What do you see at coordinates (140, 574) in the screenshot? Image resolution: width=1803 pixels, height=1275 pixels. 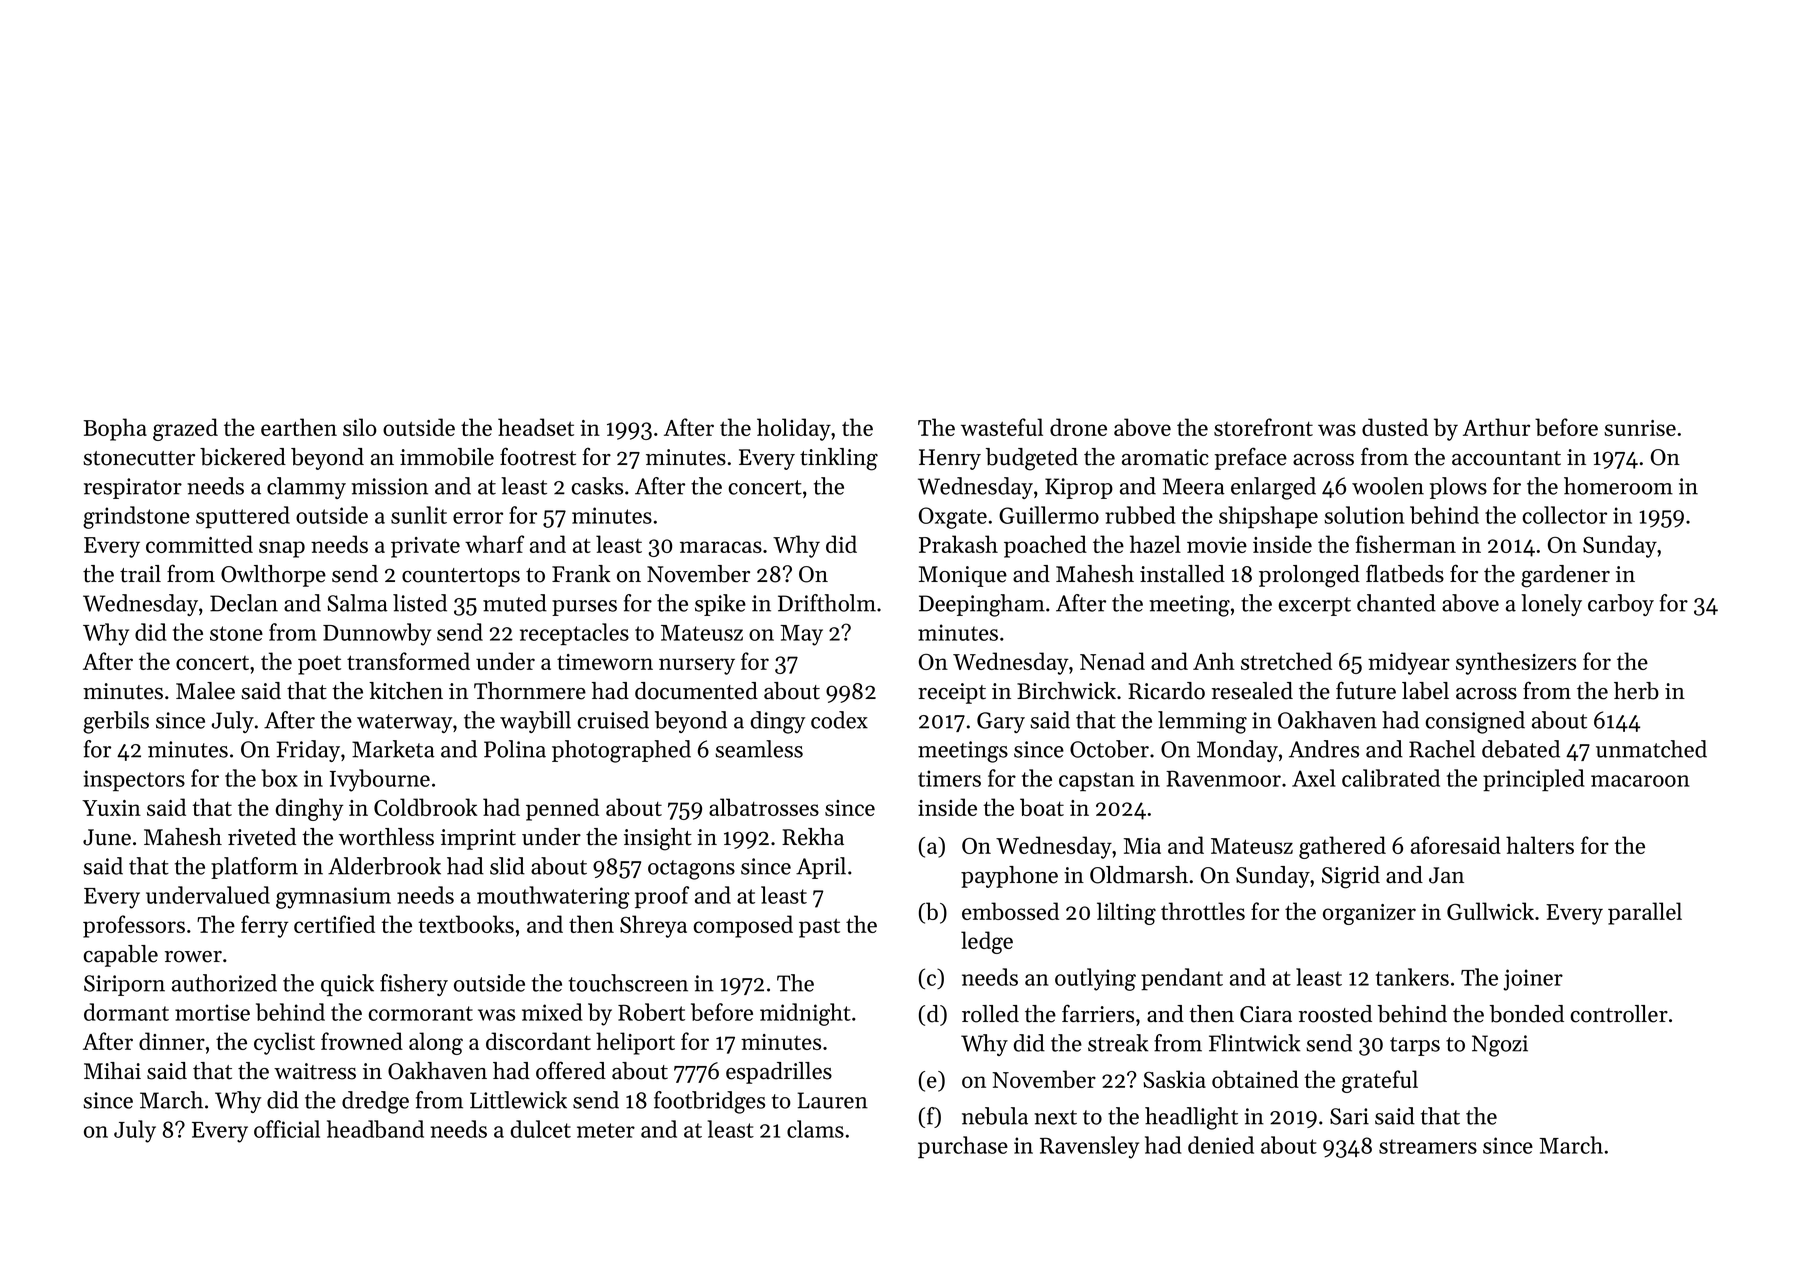 I see `trail` at bounding box center [140, 574].
